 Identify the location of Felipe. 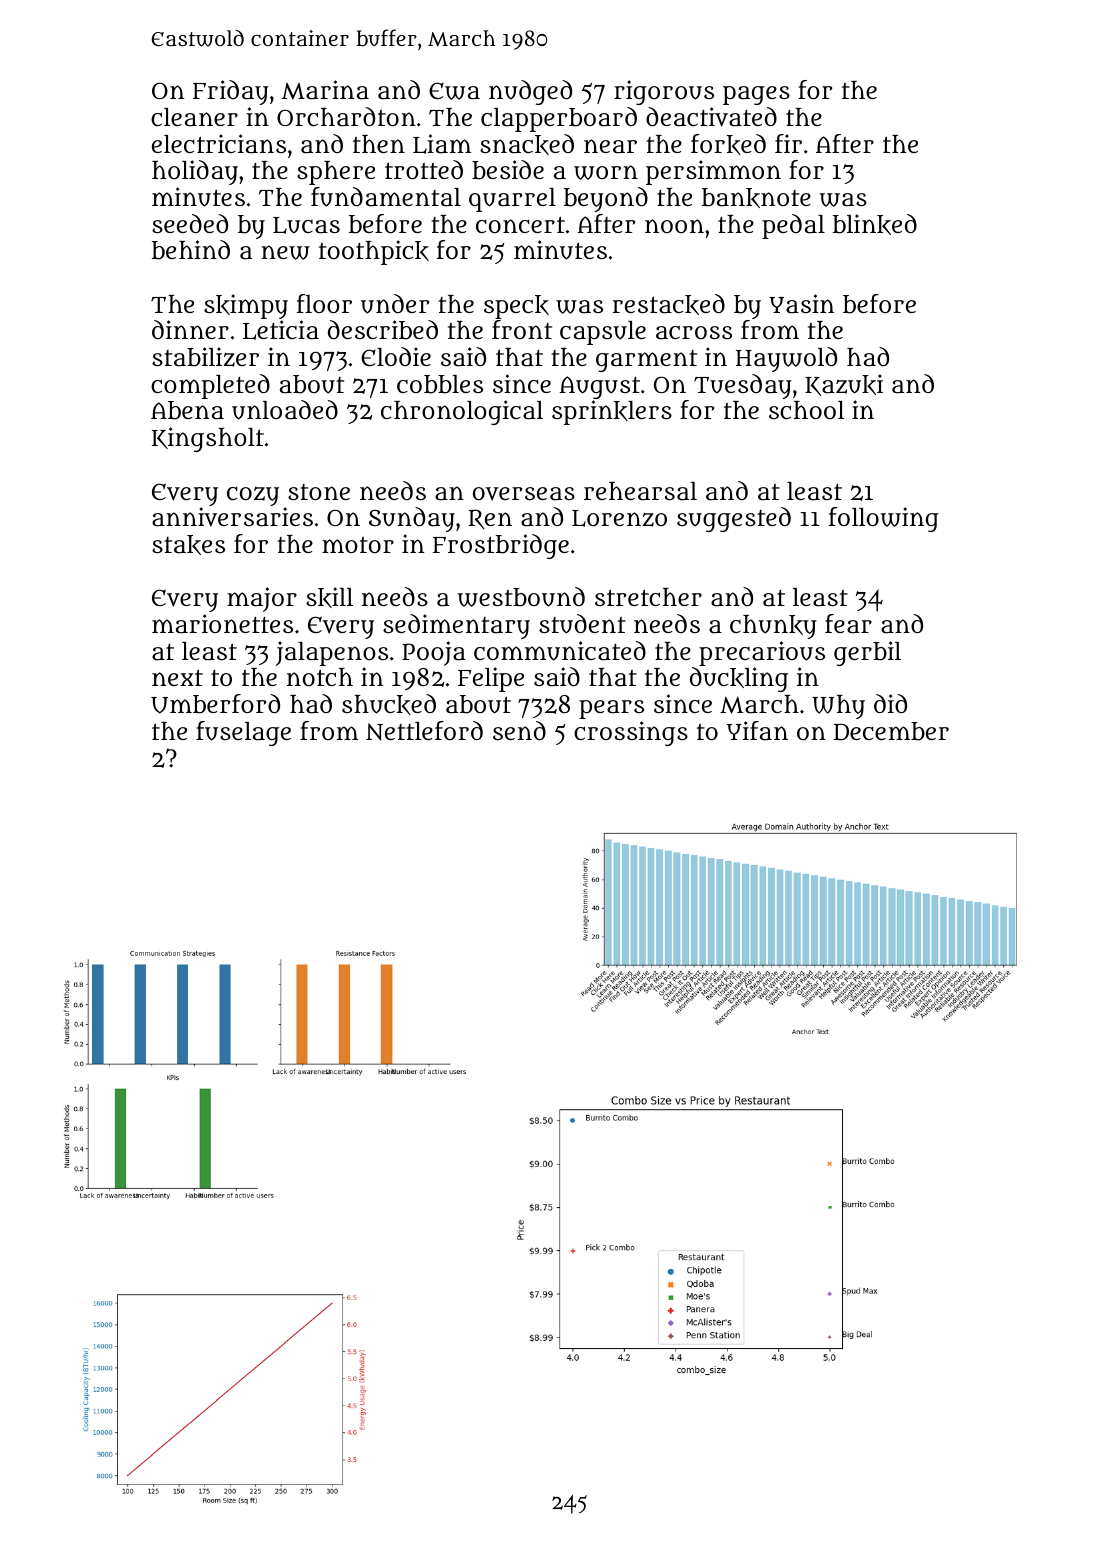
(491, 679).
